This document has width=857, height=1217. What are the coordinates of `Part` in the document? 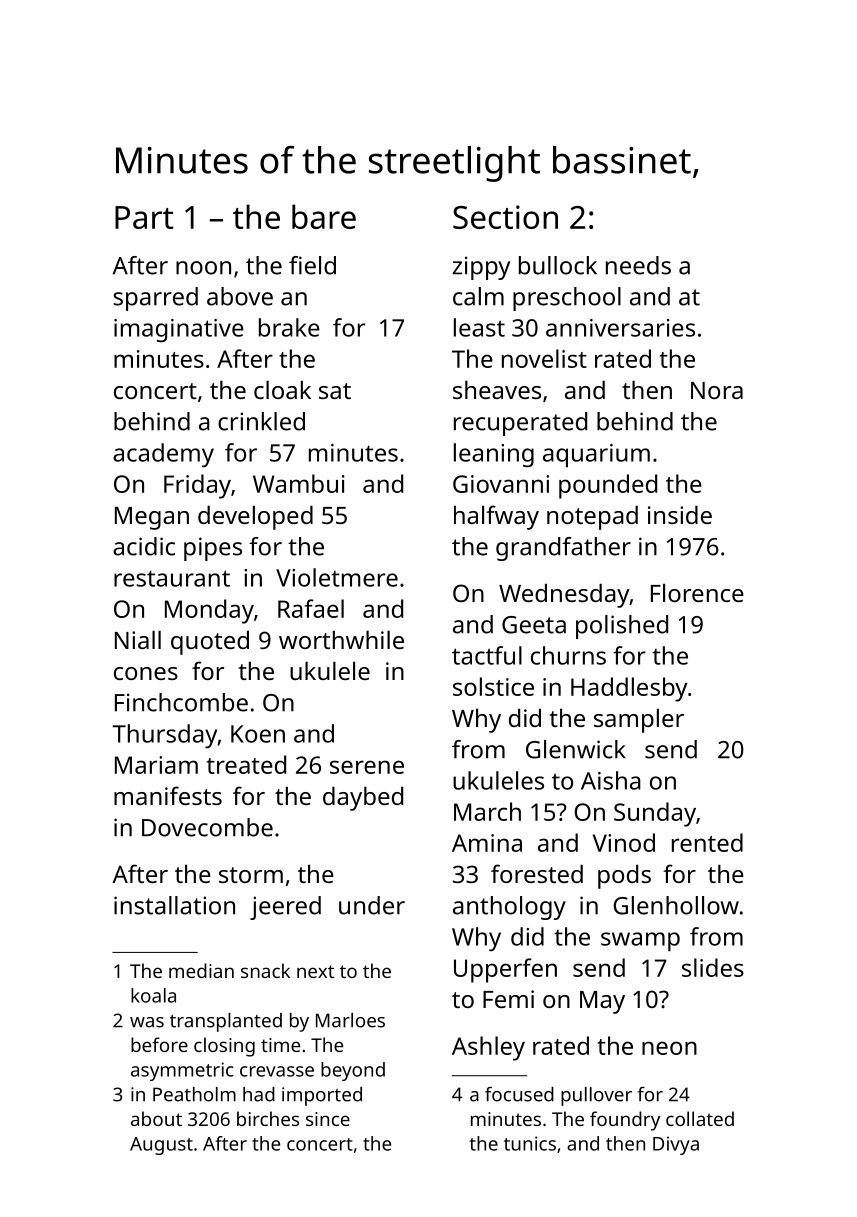 It's located at (144, 217).
